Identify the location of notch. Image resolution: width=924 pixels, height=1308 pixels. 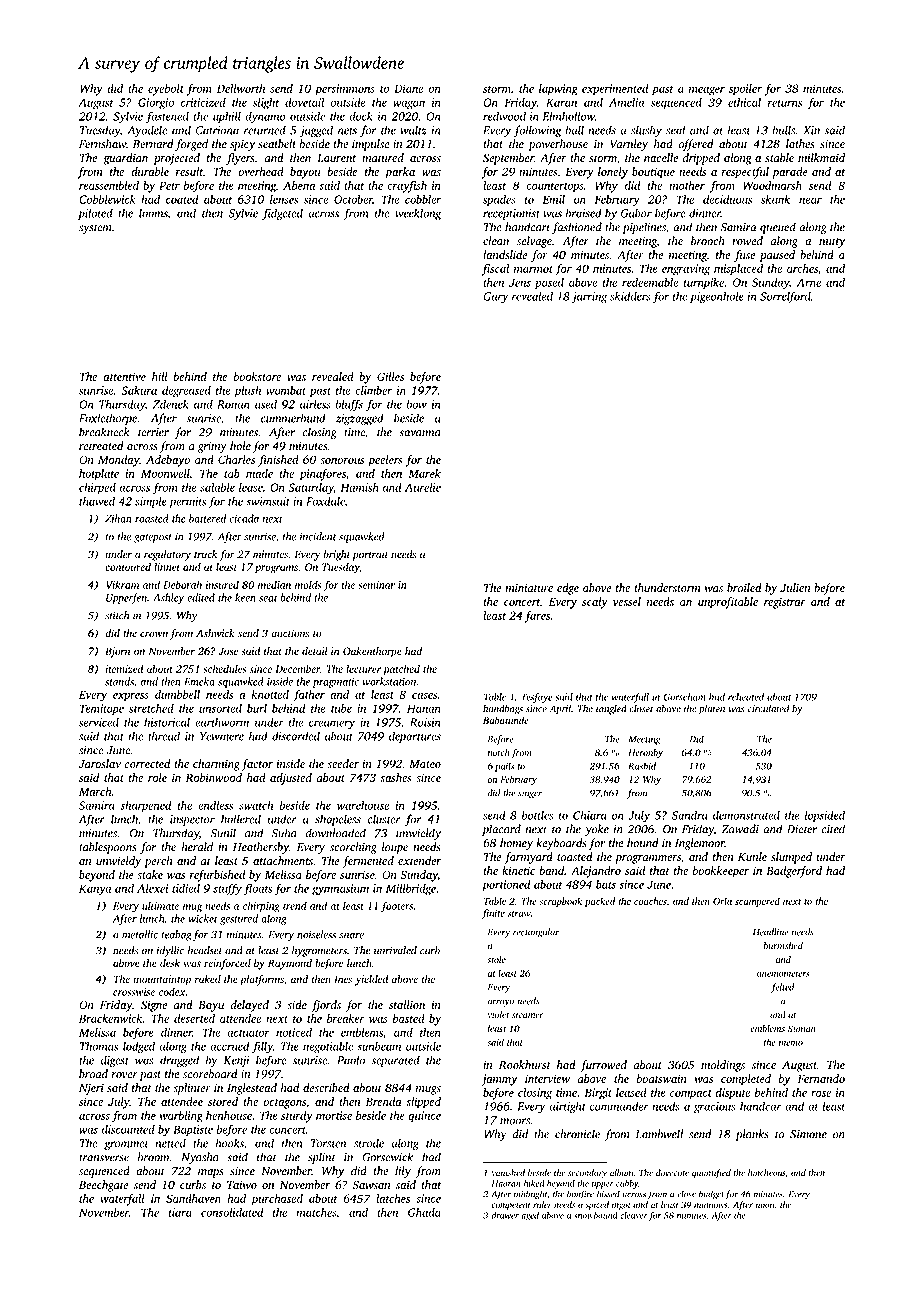
(499, 752).
